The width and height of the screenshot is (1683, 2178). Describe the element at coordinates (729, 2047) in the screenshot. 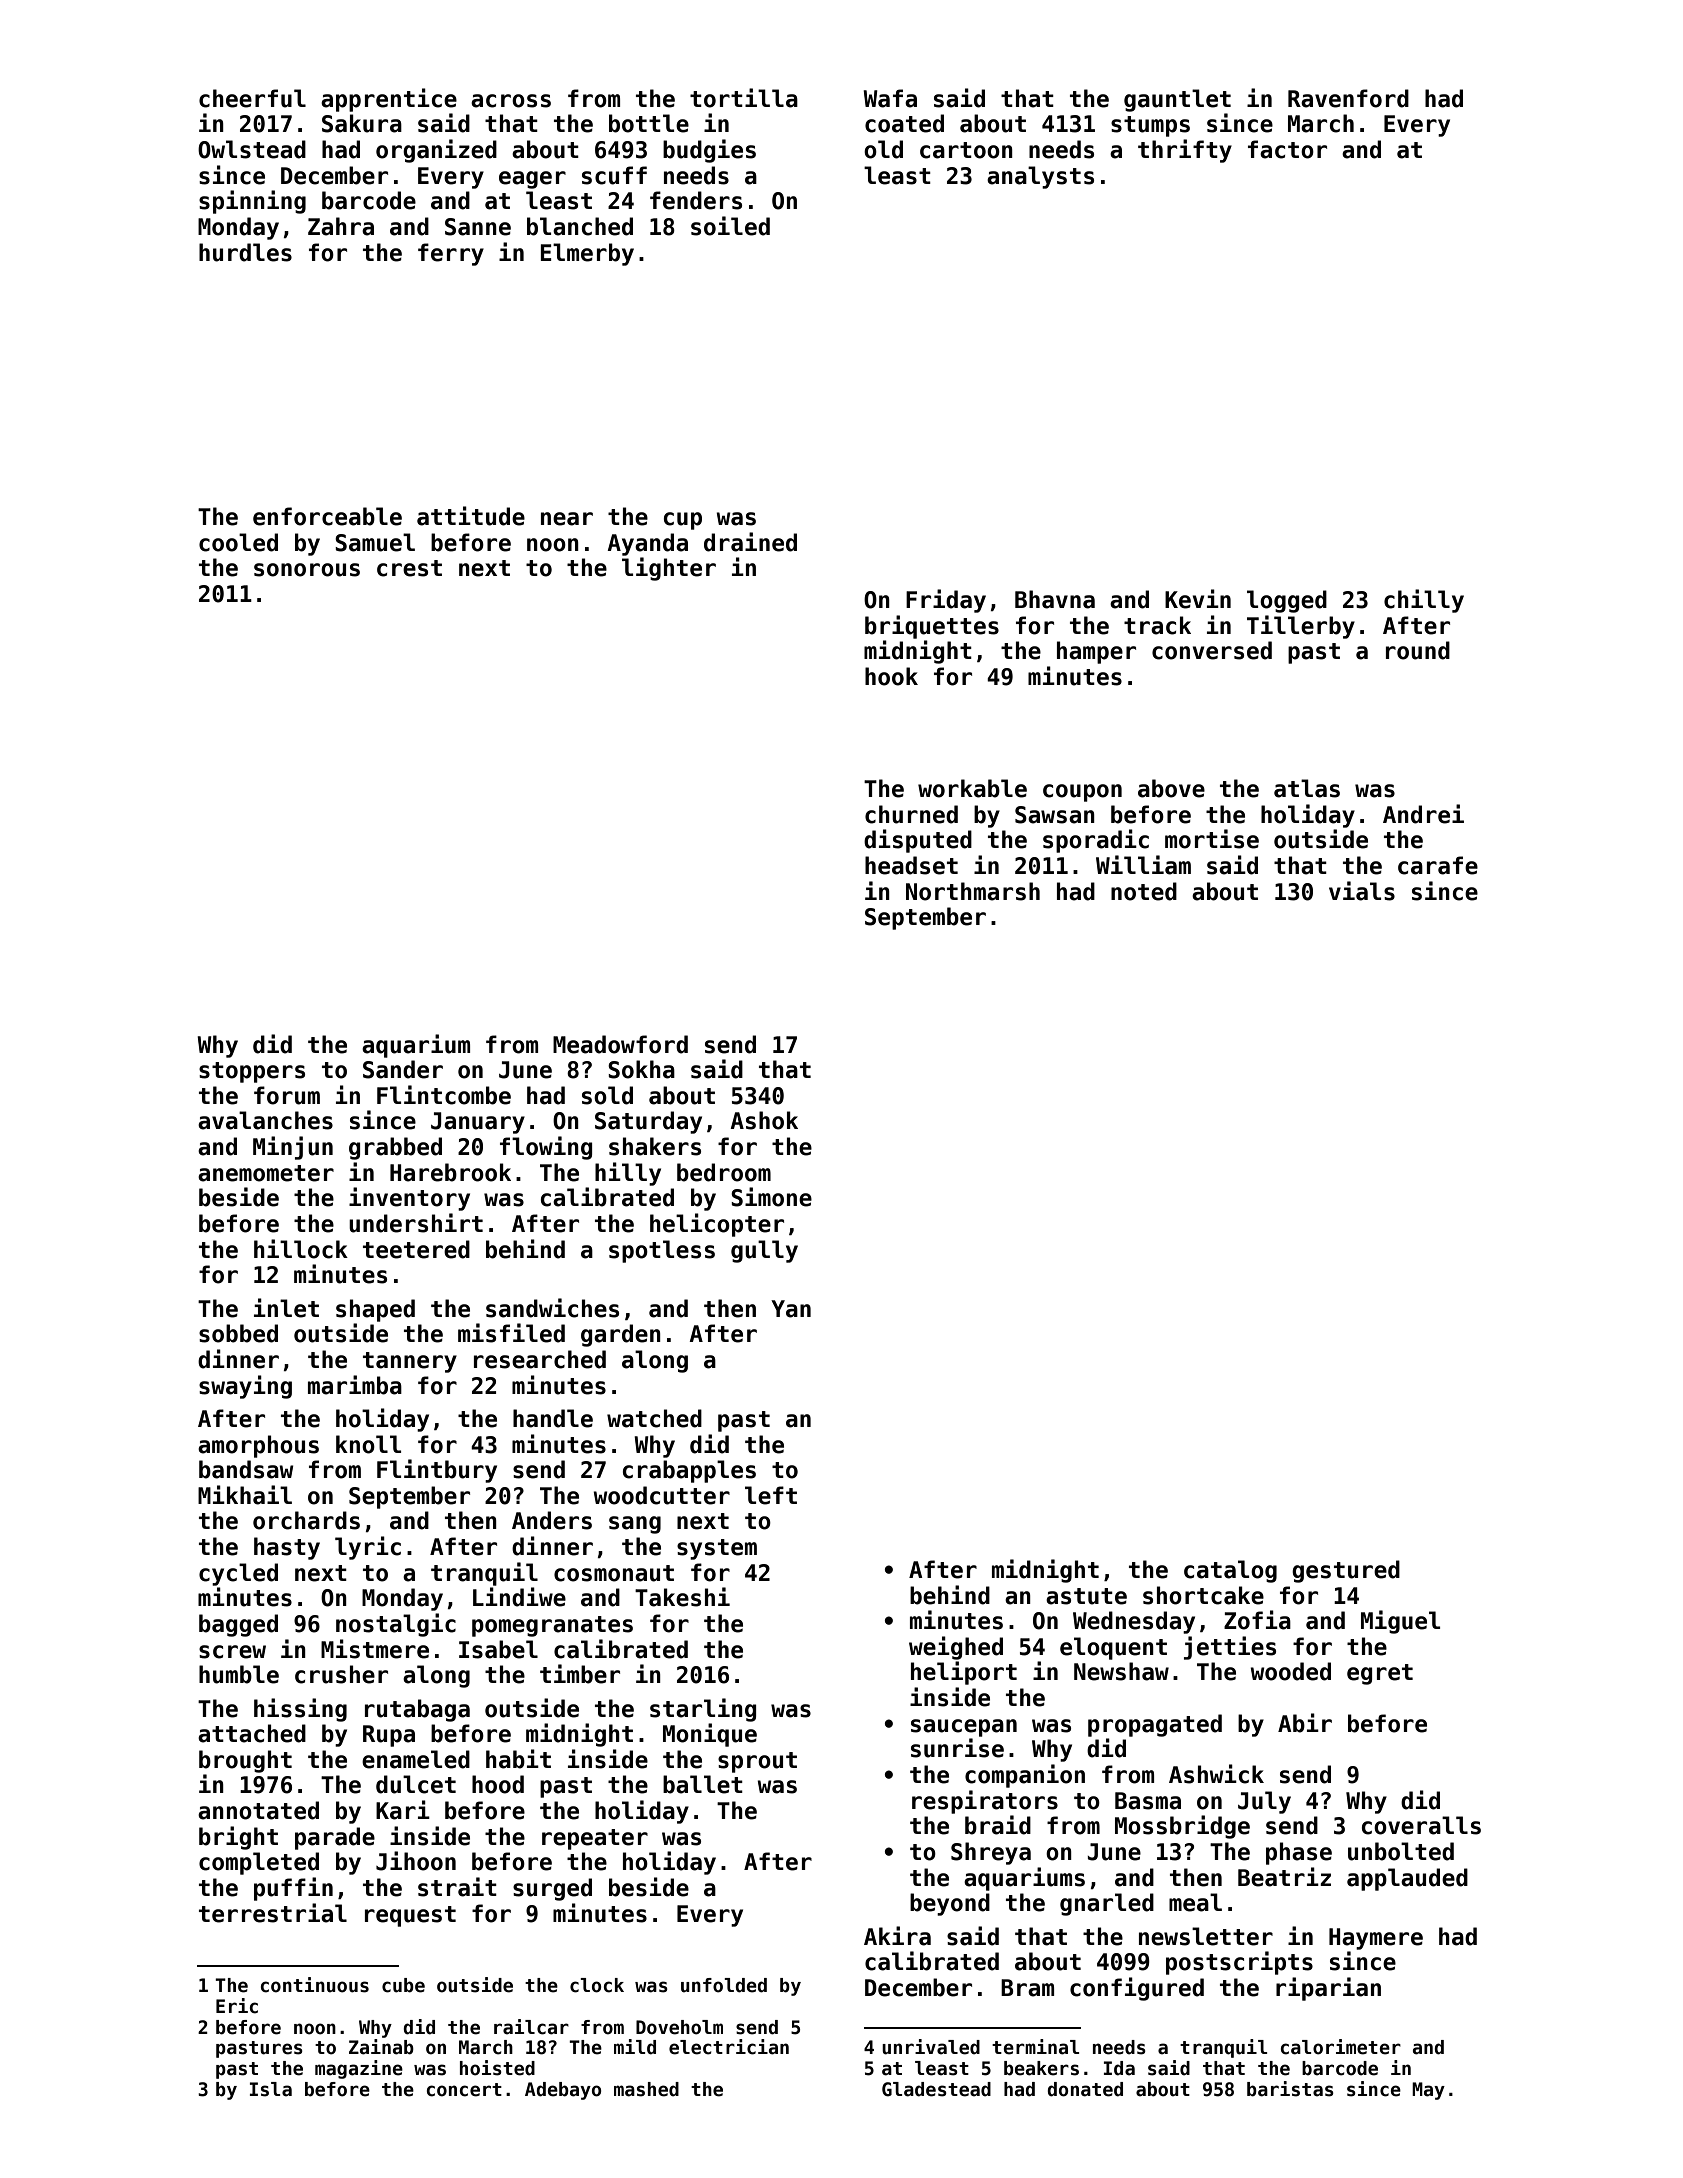

I see `electrician` at that location.
